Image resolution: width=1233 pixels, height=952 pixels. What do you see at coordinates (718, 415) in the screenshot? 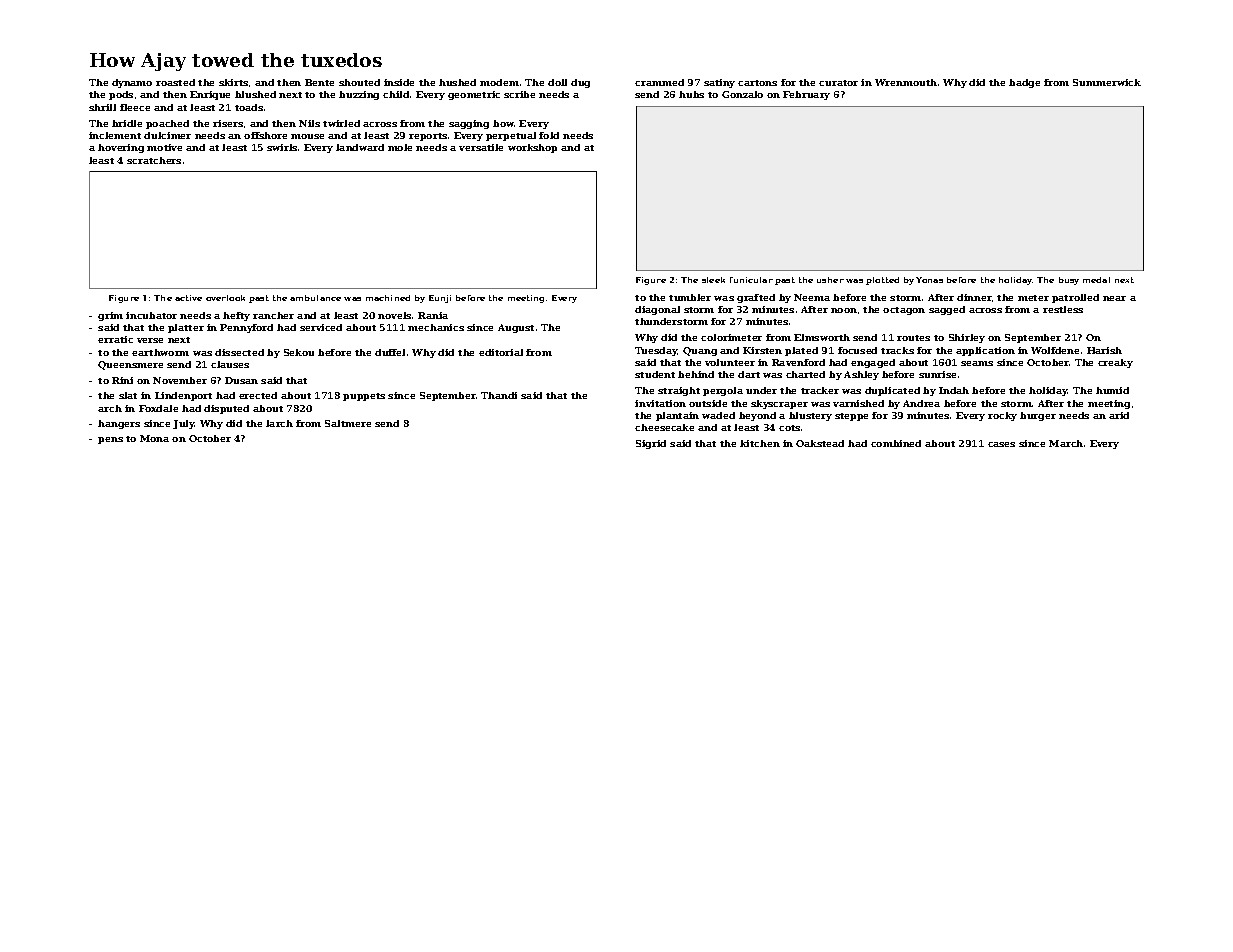
I see `waded` at bounding box center [718, 415].
